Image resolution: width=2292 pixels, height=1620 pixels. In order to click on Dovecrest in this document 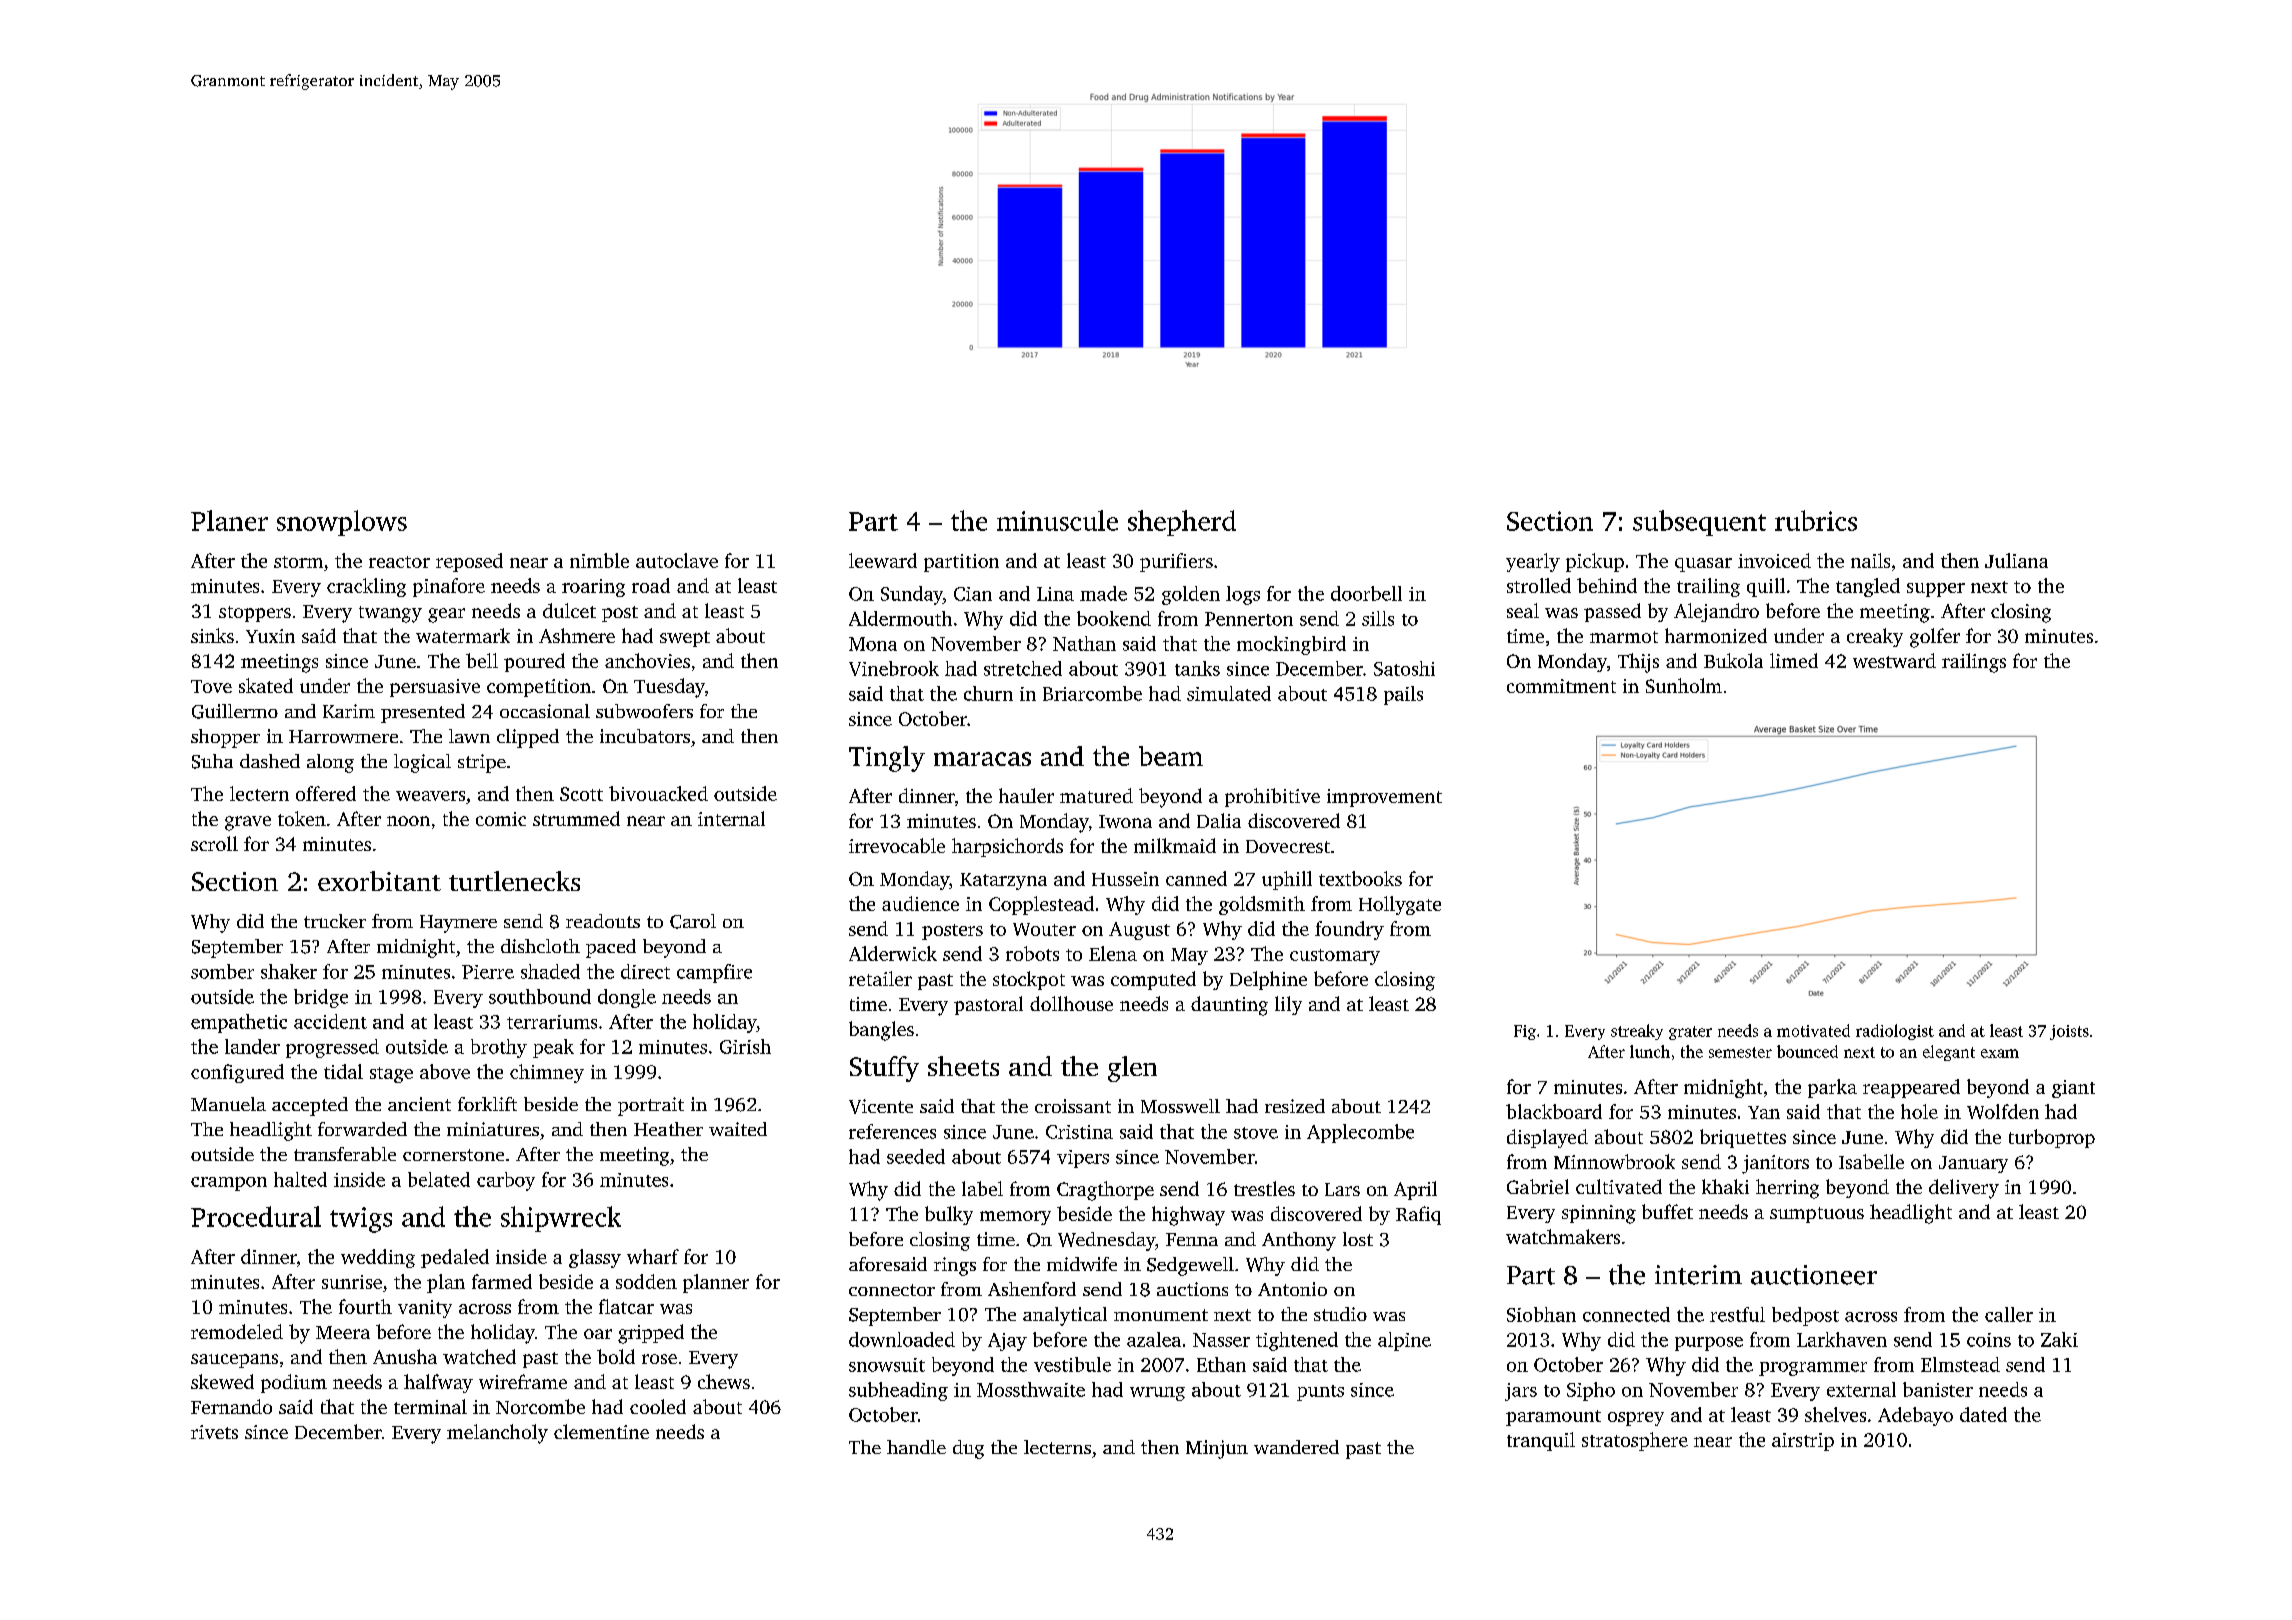, I will do `click(1288, 846)`.
